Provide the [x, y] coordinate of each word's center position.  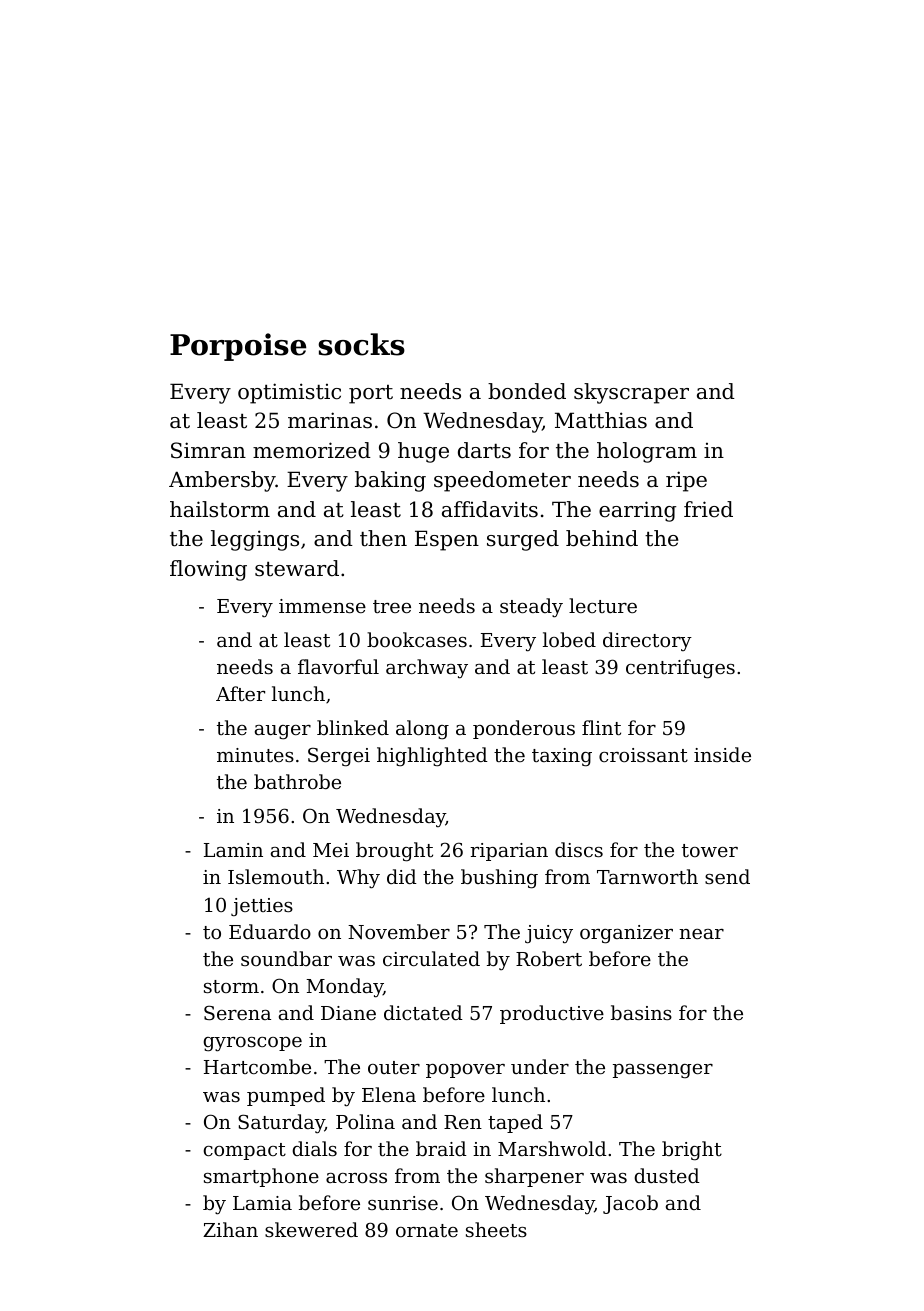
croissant [643, 755]
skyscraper [631, 393]
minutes [255, 755]
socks [361, 344]
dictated [423, 1012]
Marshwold [552, 1148]
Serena [237, 1013]
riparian [509, 852]
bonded [527, 391]
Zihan [230, 1229]
